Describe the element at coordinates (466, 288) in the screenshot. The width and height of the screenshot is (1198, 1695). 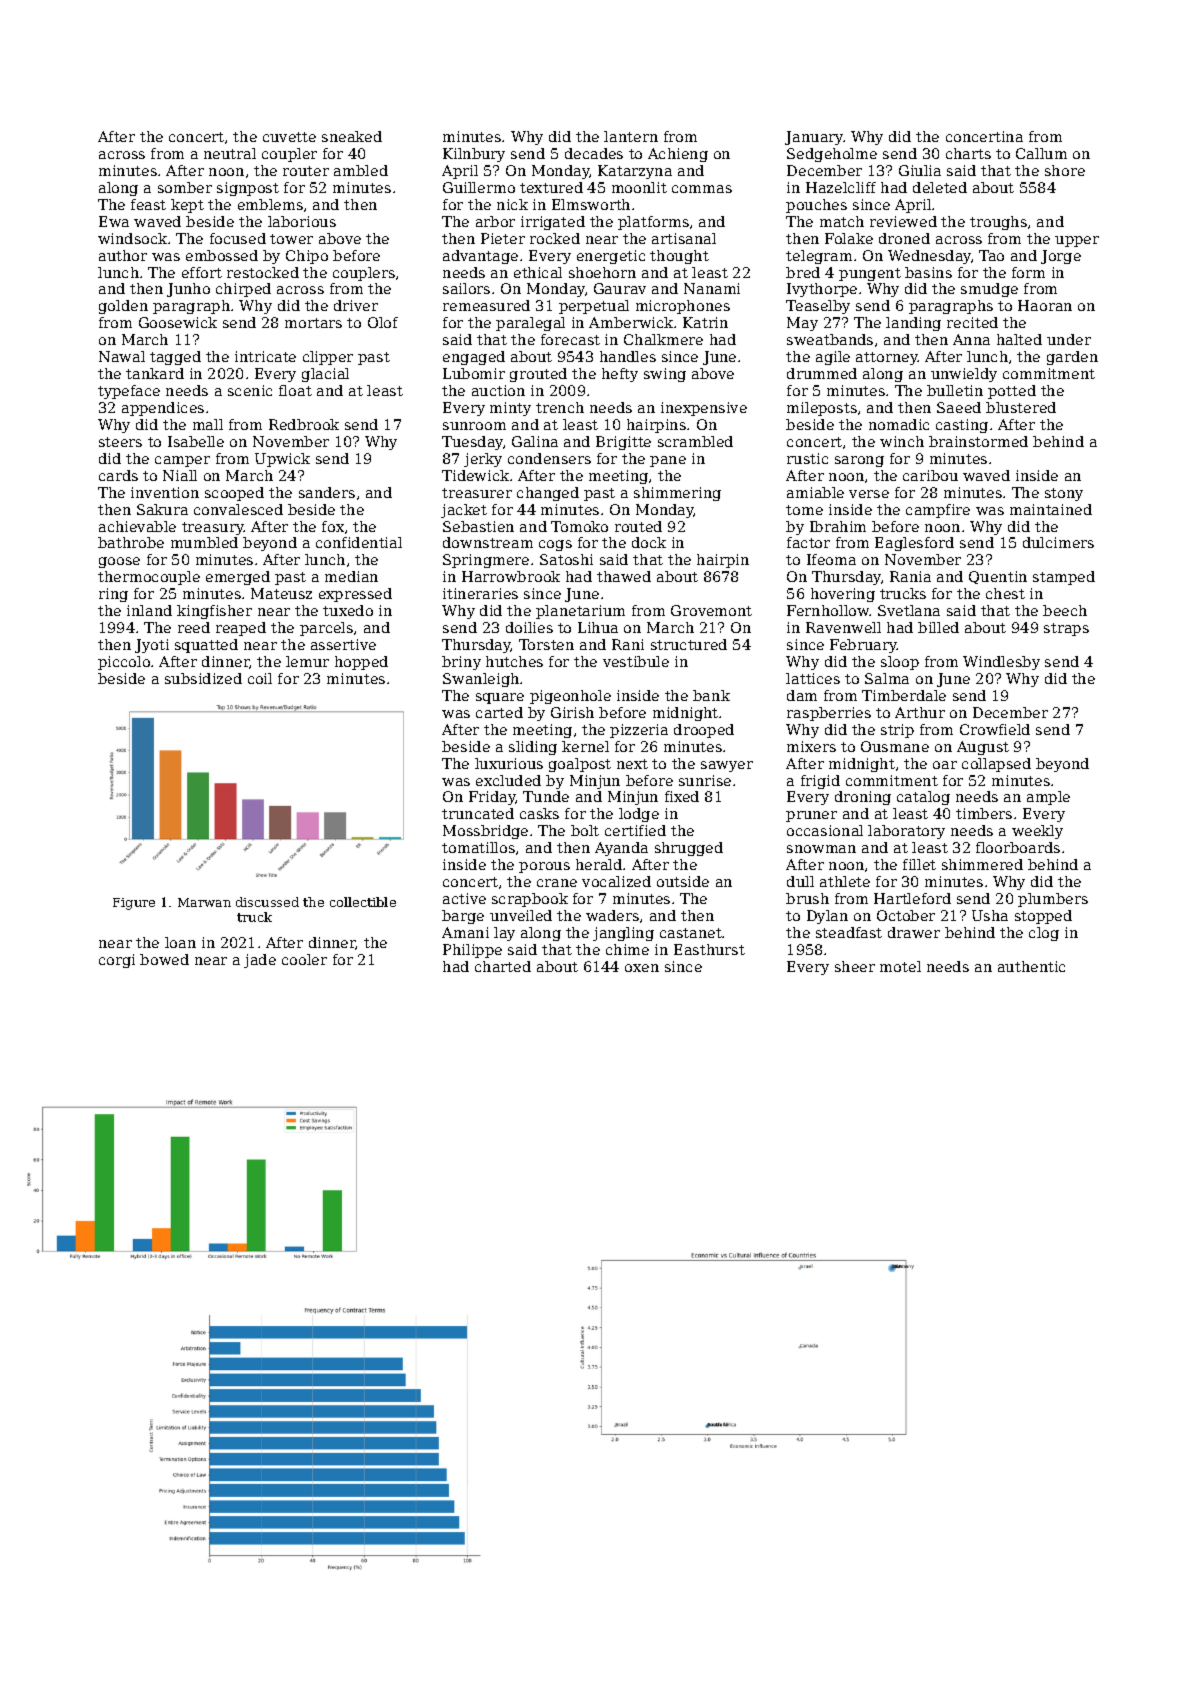
I see `sailors` at that location.
